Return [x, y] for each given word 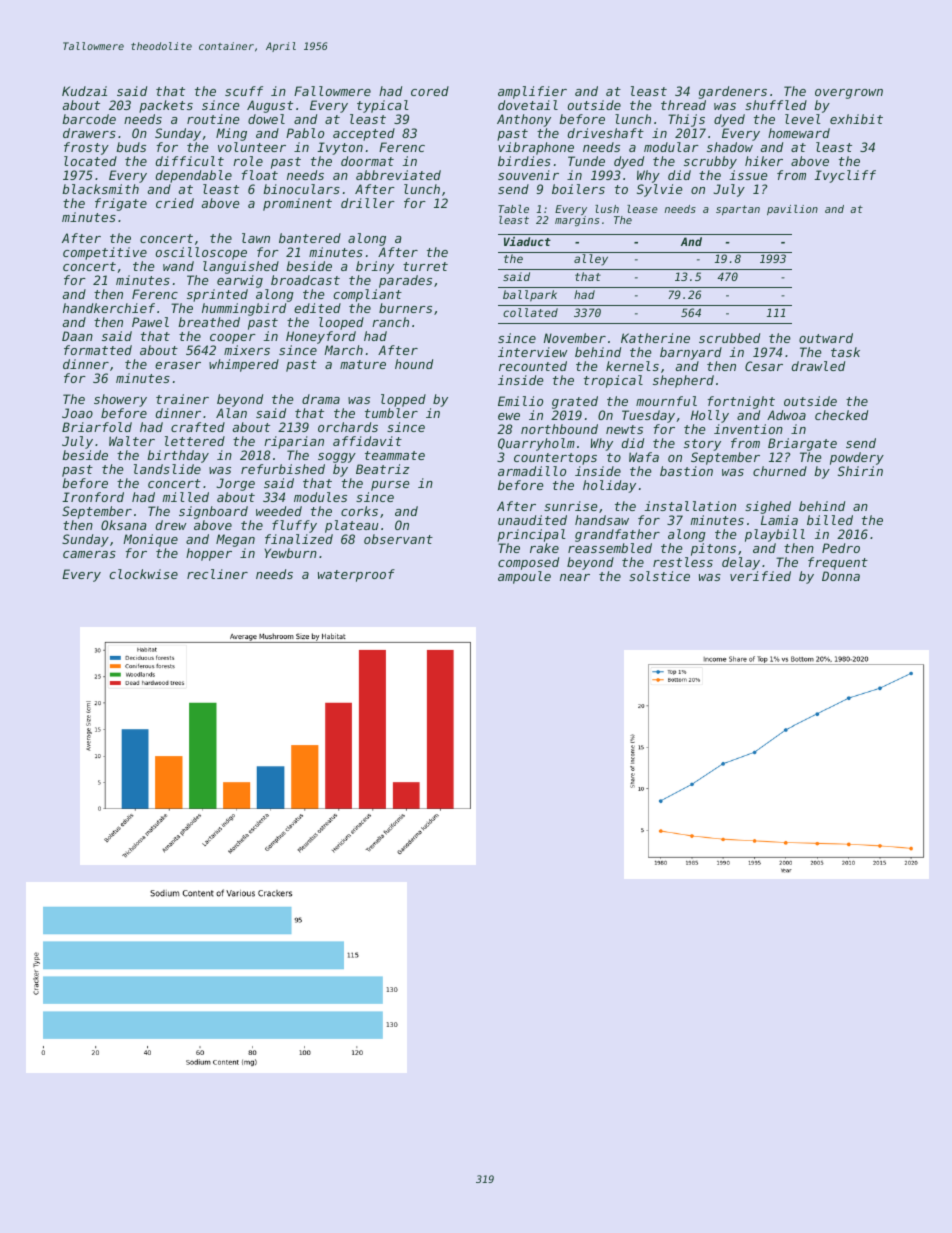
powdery [857, 458]
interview [533, 352]
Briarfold [97, 427]
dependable [194, 176]
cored [430, 91]
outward [826, 338]
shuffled [776, 105]
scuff [244, 91]
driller [368, 203]
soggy [337, 458]
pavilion [792, 210]
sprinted [217, 295]
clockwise [144, 574]
